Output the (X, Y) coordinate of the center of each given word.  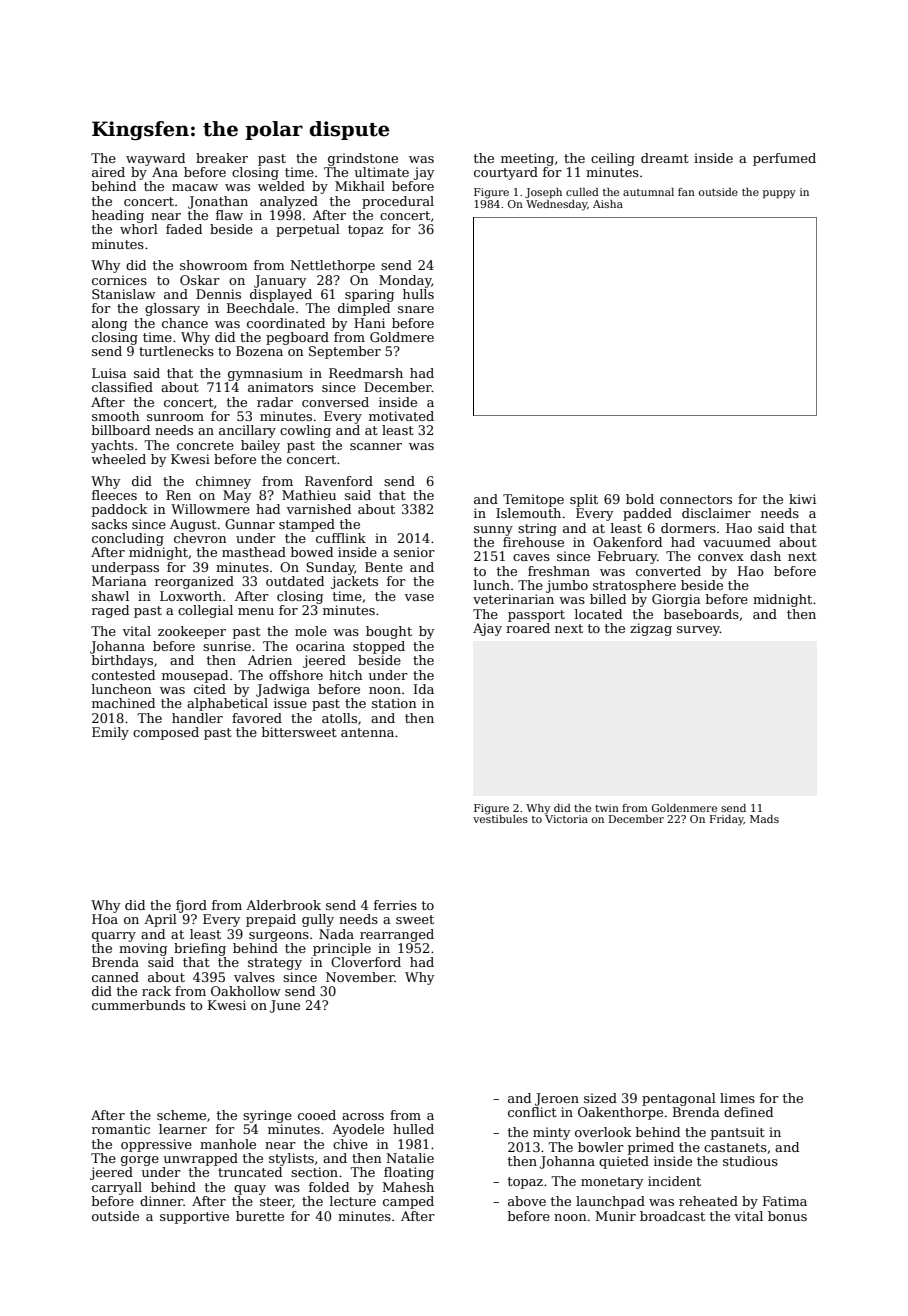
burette (260, 1216)
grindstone (363, 159)
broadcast (672, 1216)
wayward (155, 159)
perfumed (784, 159)
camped (408, 1202)
